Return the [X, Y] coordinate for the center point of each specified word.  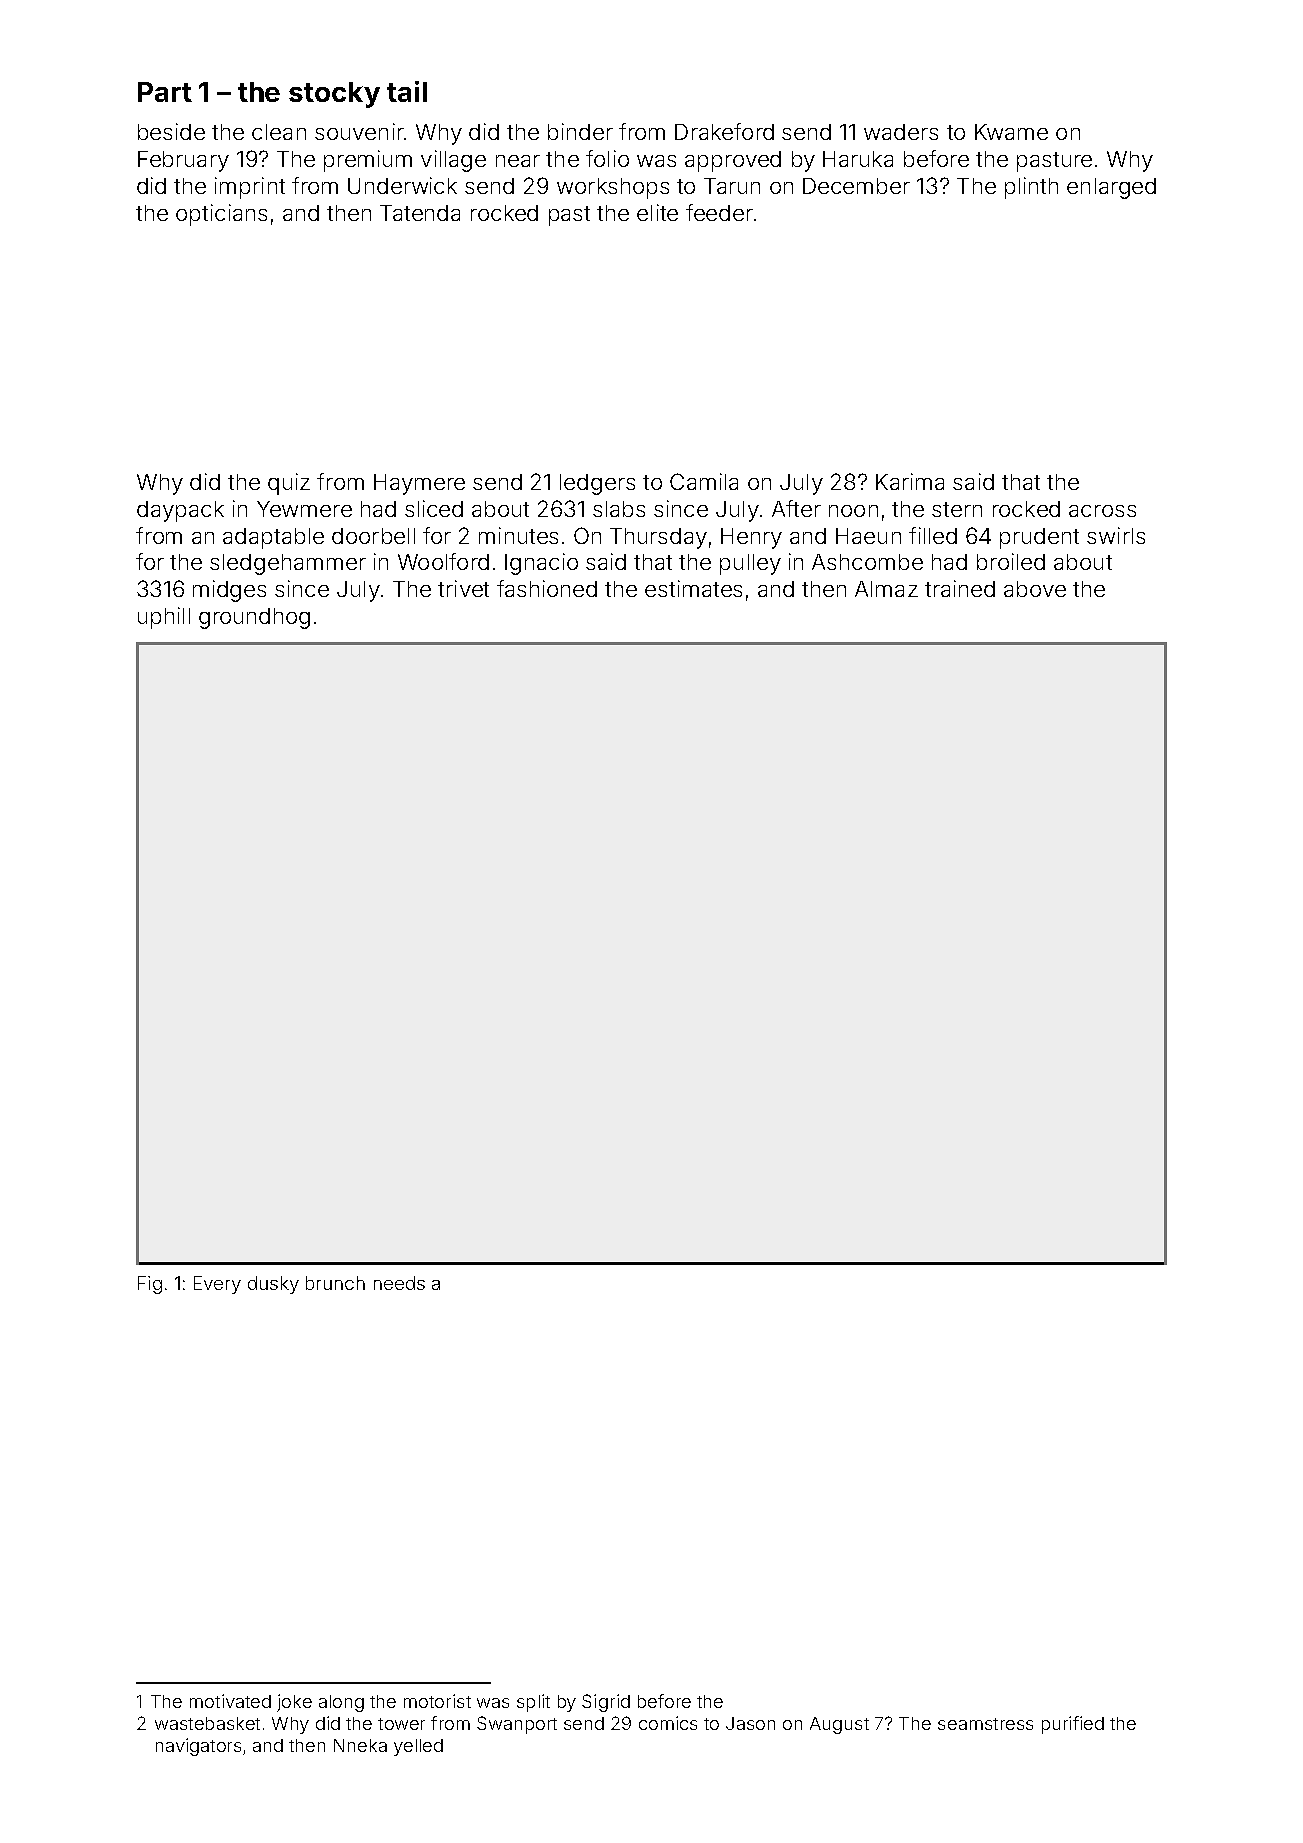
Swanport [517, 1725]
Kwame [1011, 132]
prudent [1039, 538]
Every [217, 1285]
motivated [230, 1701]
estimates [693, 588]
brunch [335, 1283]
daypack [180, 511]
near [518, 161]
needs [399, 1283]
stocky [334, 95]
